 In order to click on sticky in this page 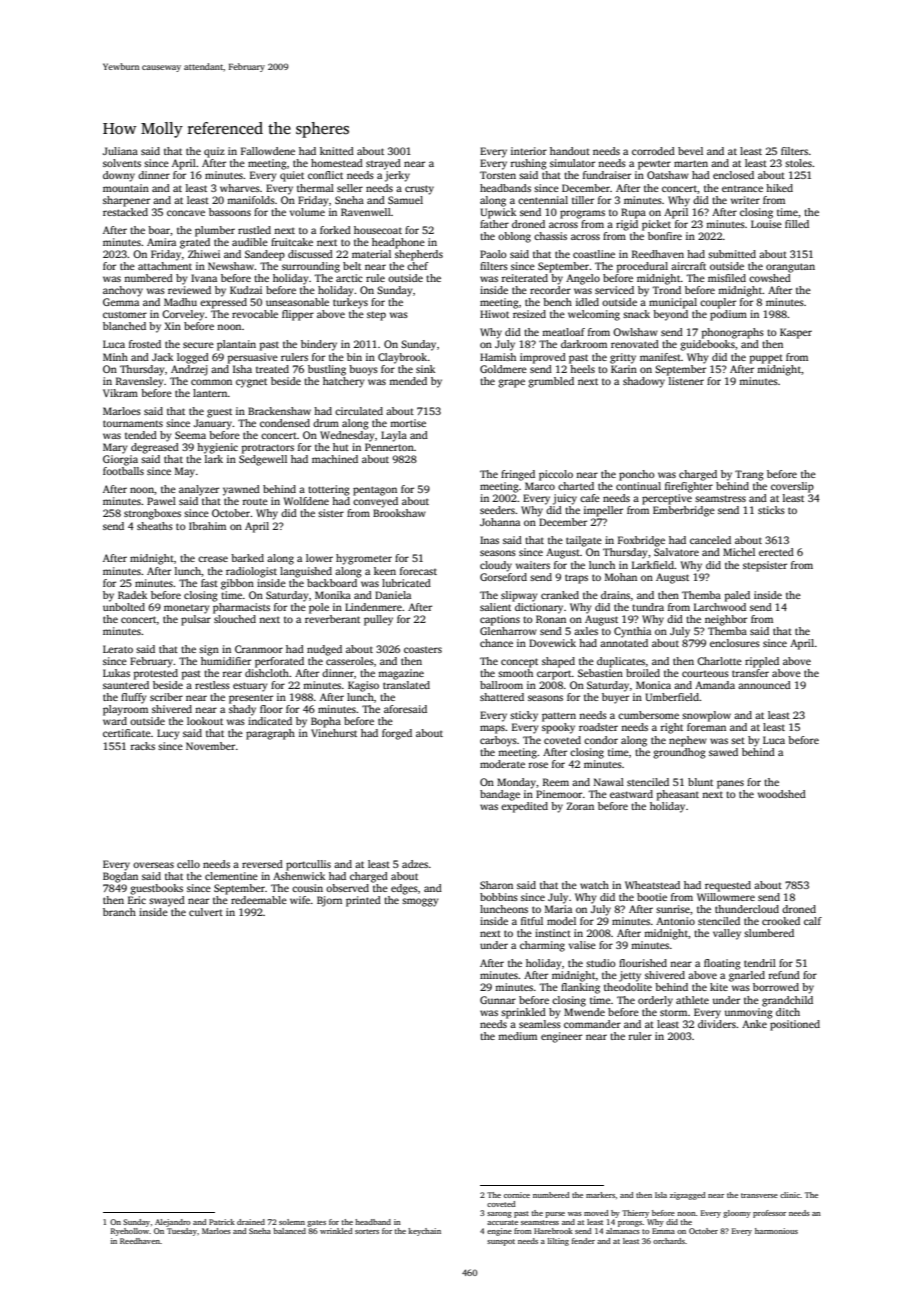, I will do `click(524, 716)`.
